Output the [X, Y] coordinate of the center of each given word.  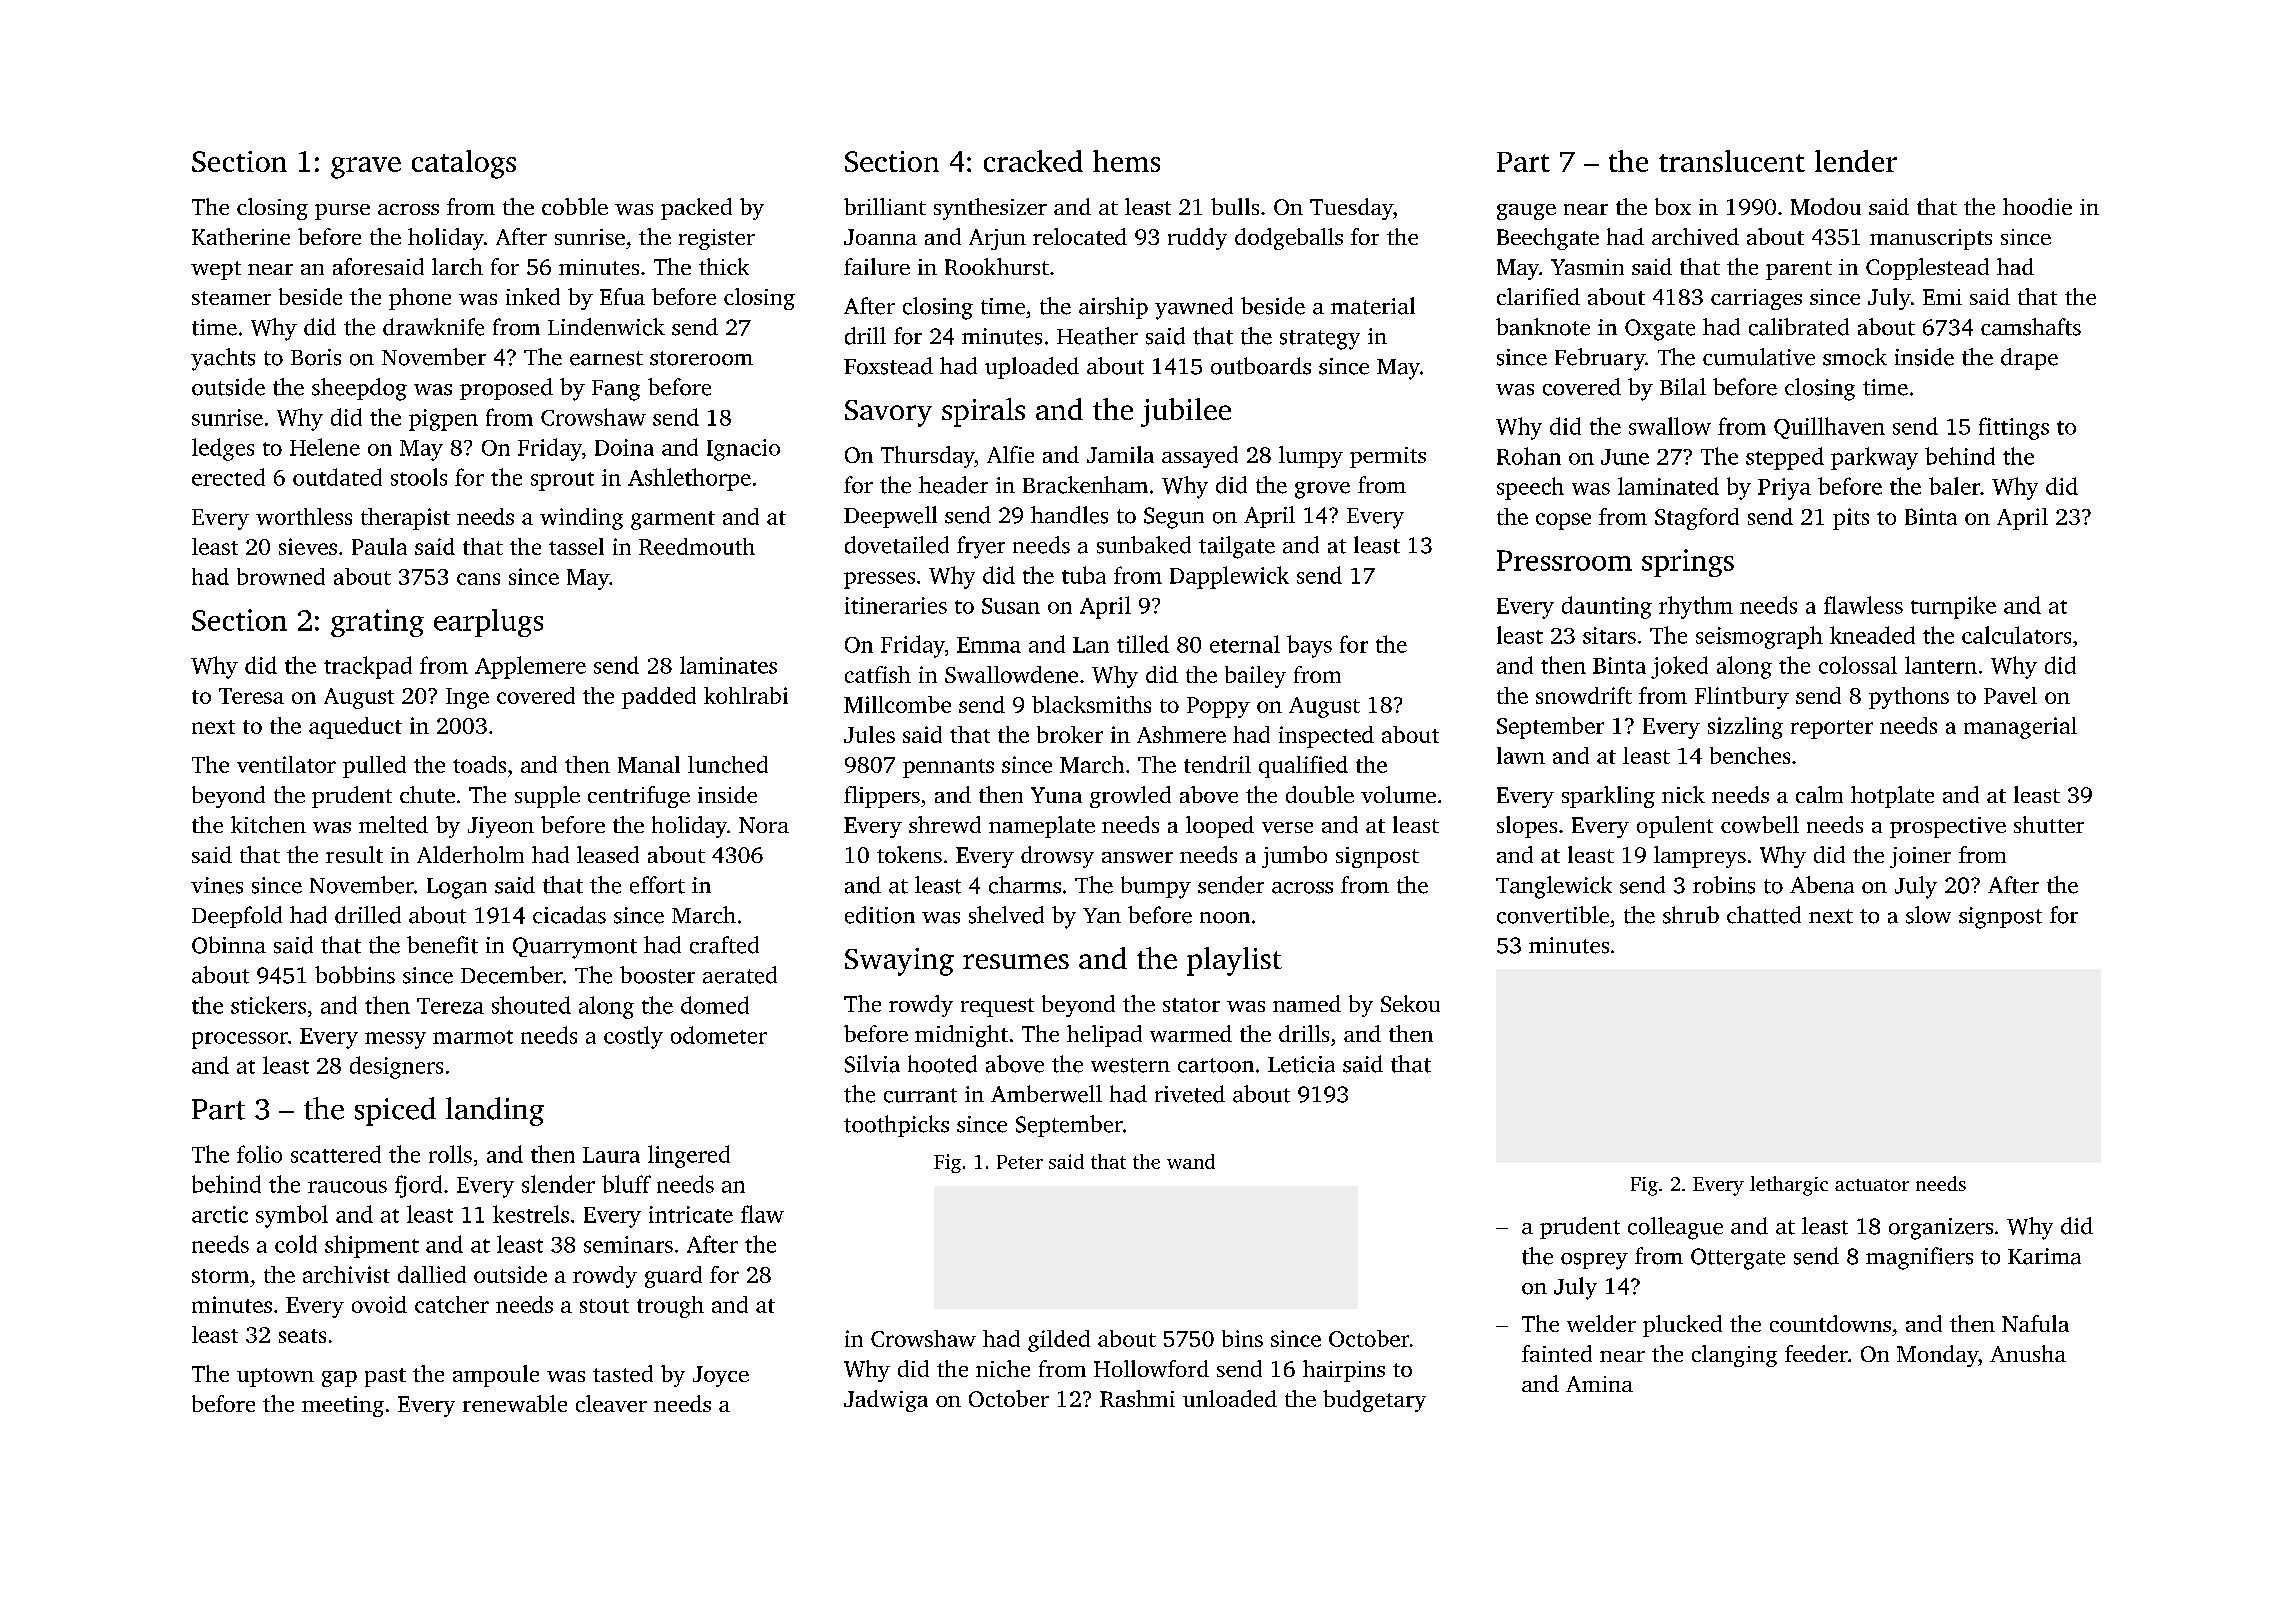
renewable [515, 1403]
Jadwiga [886, 1401]
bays [1309, 646]
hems [1126, 161]
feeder [1816, 1353]
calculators [2016, 635]
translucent [1732, 161]
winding [581, 519]
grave [366, 168]
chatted [1764, 915]
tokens [909, 854]
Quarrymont [575, 948]
